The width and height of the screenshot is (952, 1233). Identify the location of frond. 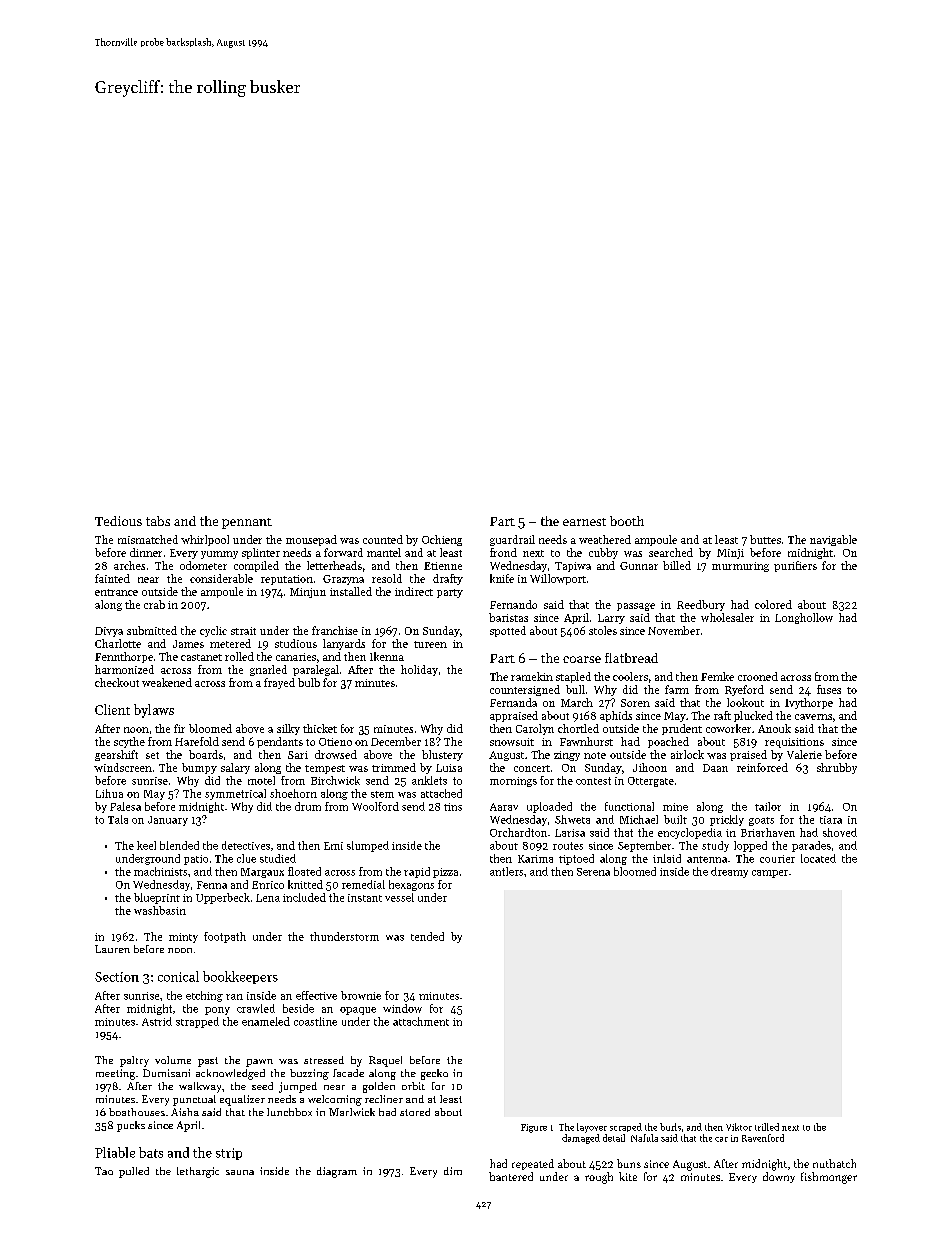
(503, 552).
